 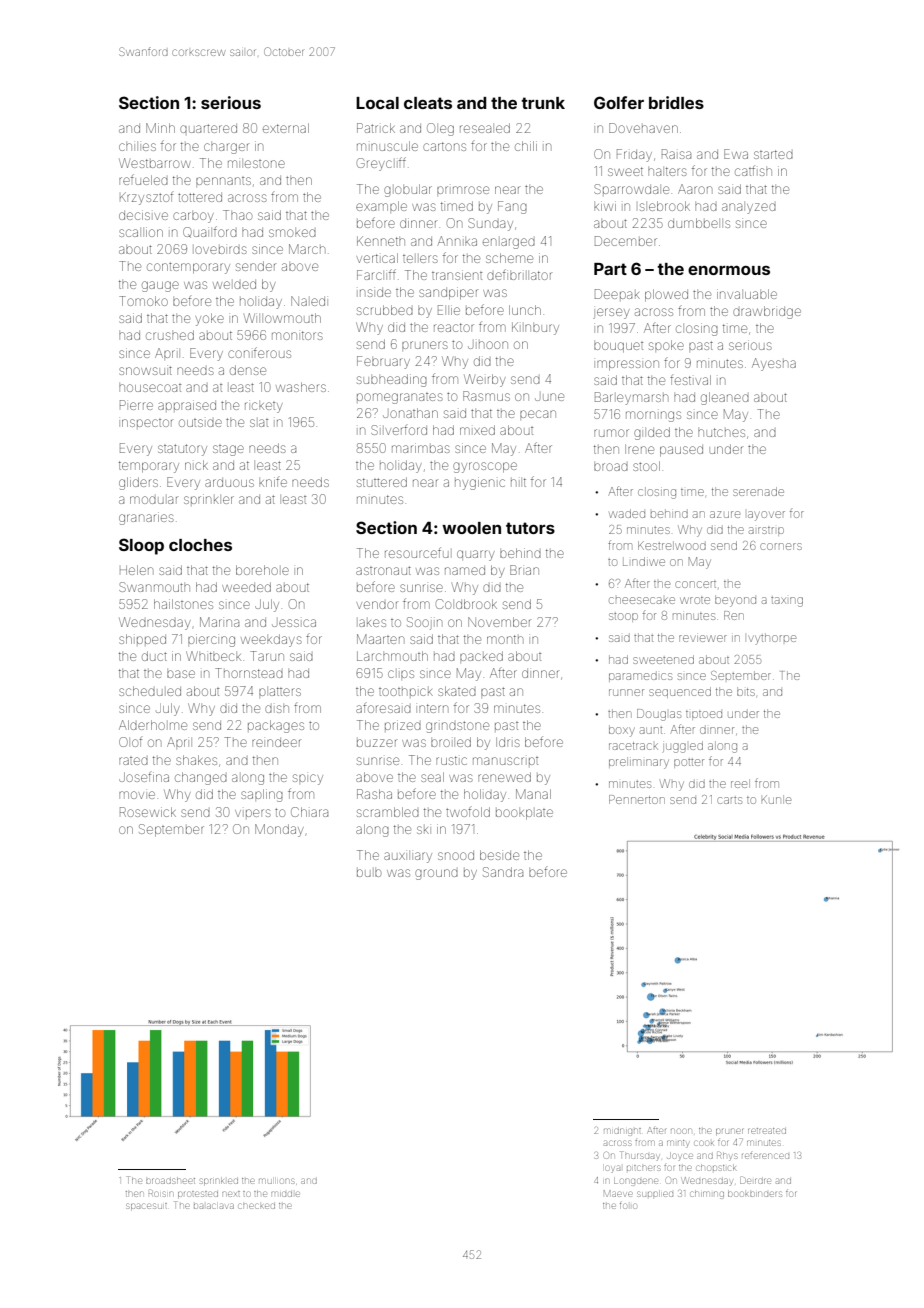 What do you see at coordinates (286, 128) in the document?
I see `external` at bounding box center [286, 128].
